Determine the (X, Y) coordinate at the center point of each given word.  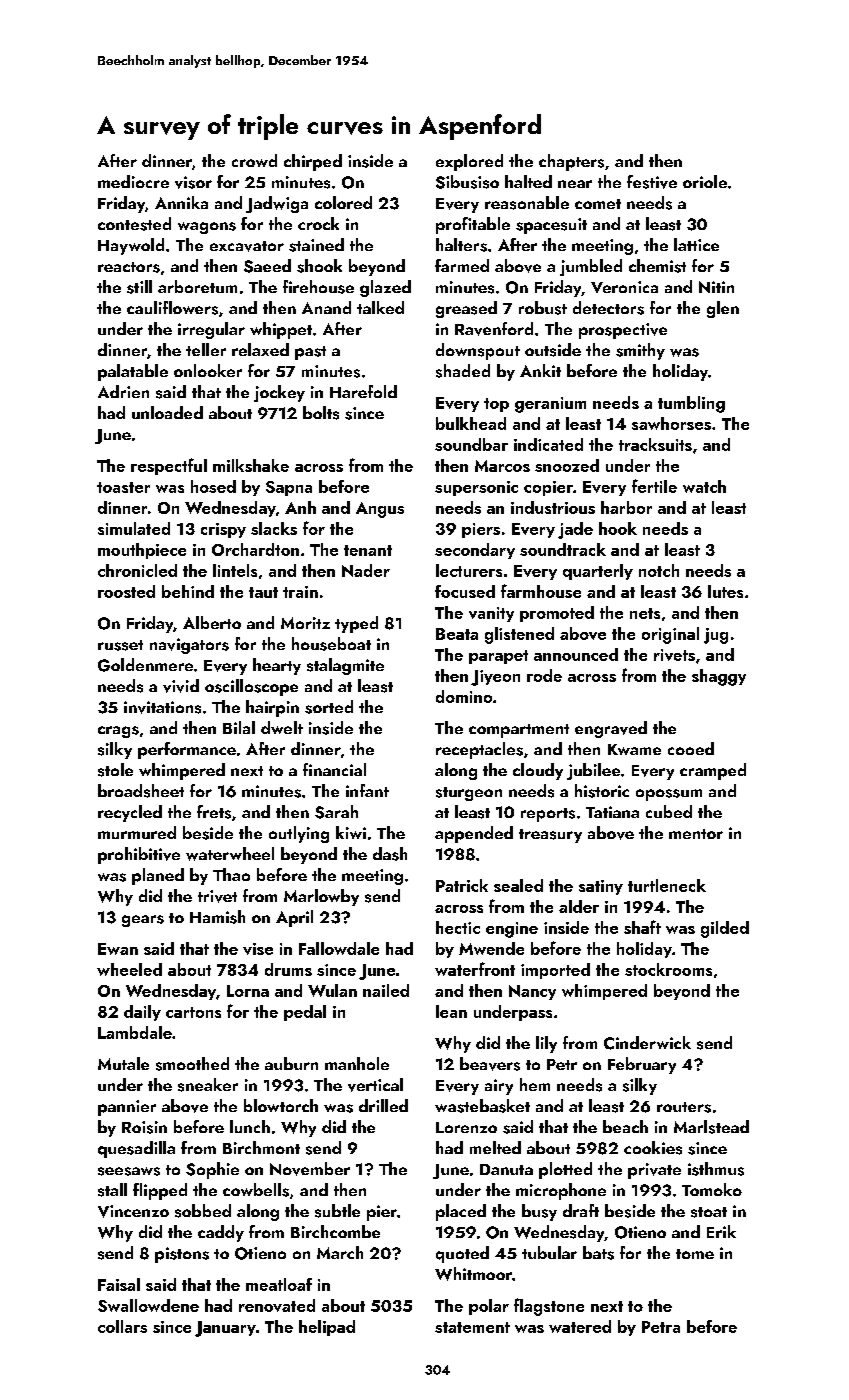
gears (143, 921)
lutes (725, 591)
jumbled (591, 267)
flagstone (549, 1307)
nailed (386, 990)
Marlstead (711, 1127)
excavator (247, 246)
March (340, 1252)
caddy (221, 1233)
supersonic (476, 488)
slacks (274, 528)
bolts (321, 413)
